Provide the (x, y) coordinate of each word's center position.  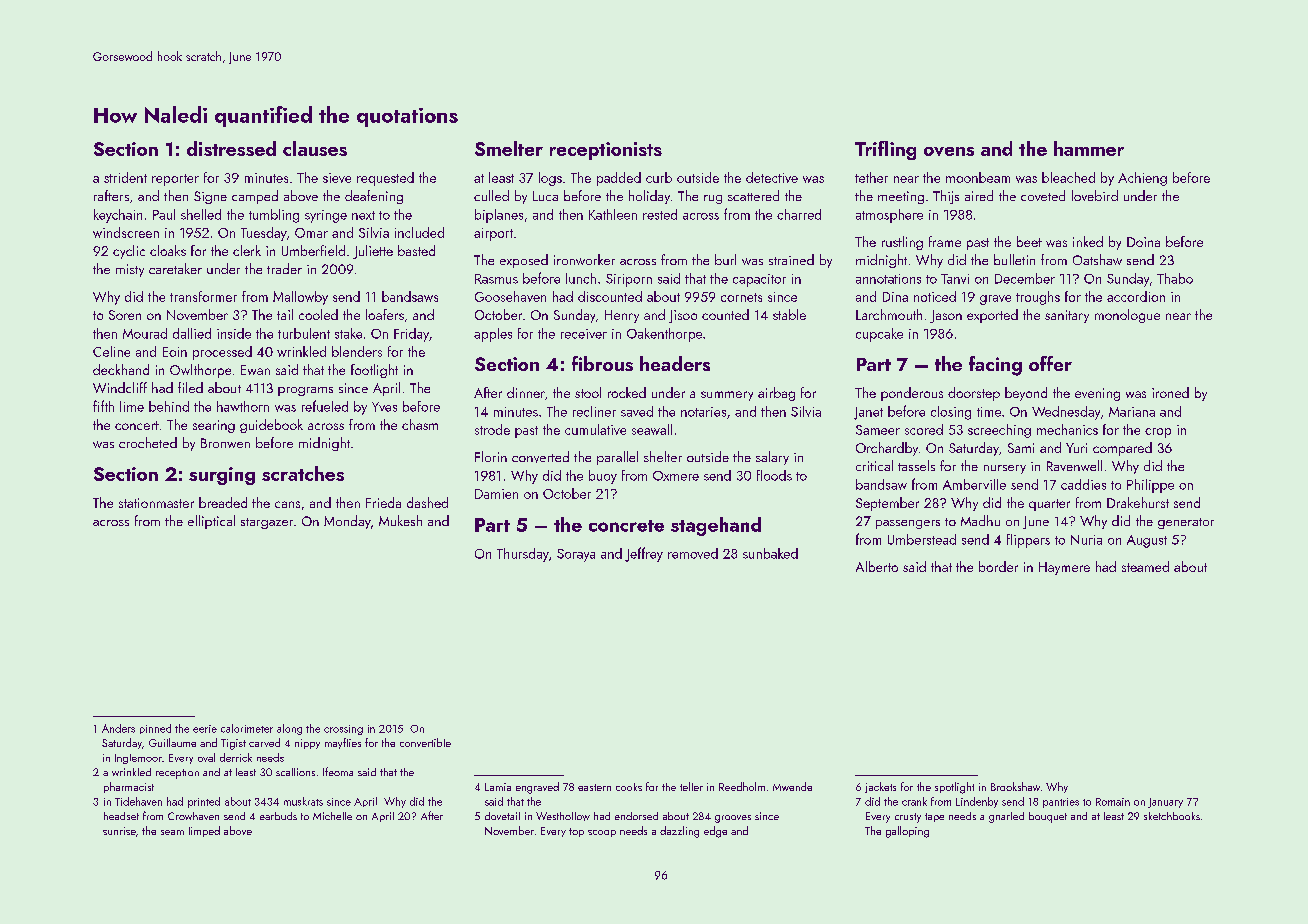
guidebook (271, 426)
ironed (1170, 392)
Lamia (498, 787)
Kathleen (613, 214)
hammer (1089, 148)
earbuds (278, 816)
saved (637, 411)
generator (1186, 523)
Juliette (373, 252)
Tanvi (955, 279)
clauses (315, 148)
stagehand (716, 526)
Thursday (523, 555)
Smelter (509, 148)
